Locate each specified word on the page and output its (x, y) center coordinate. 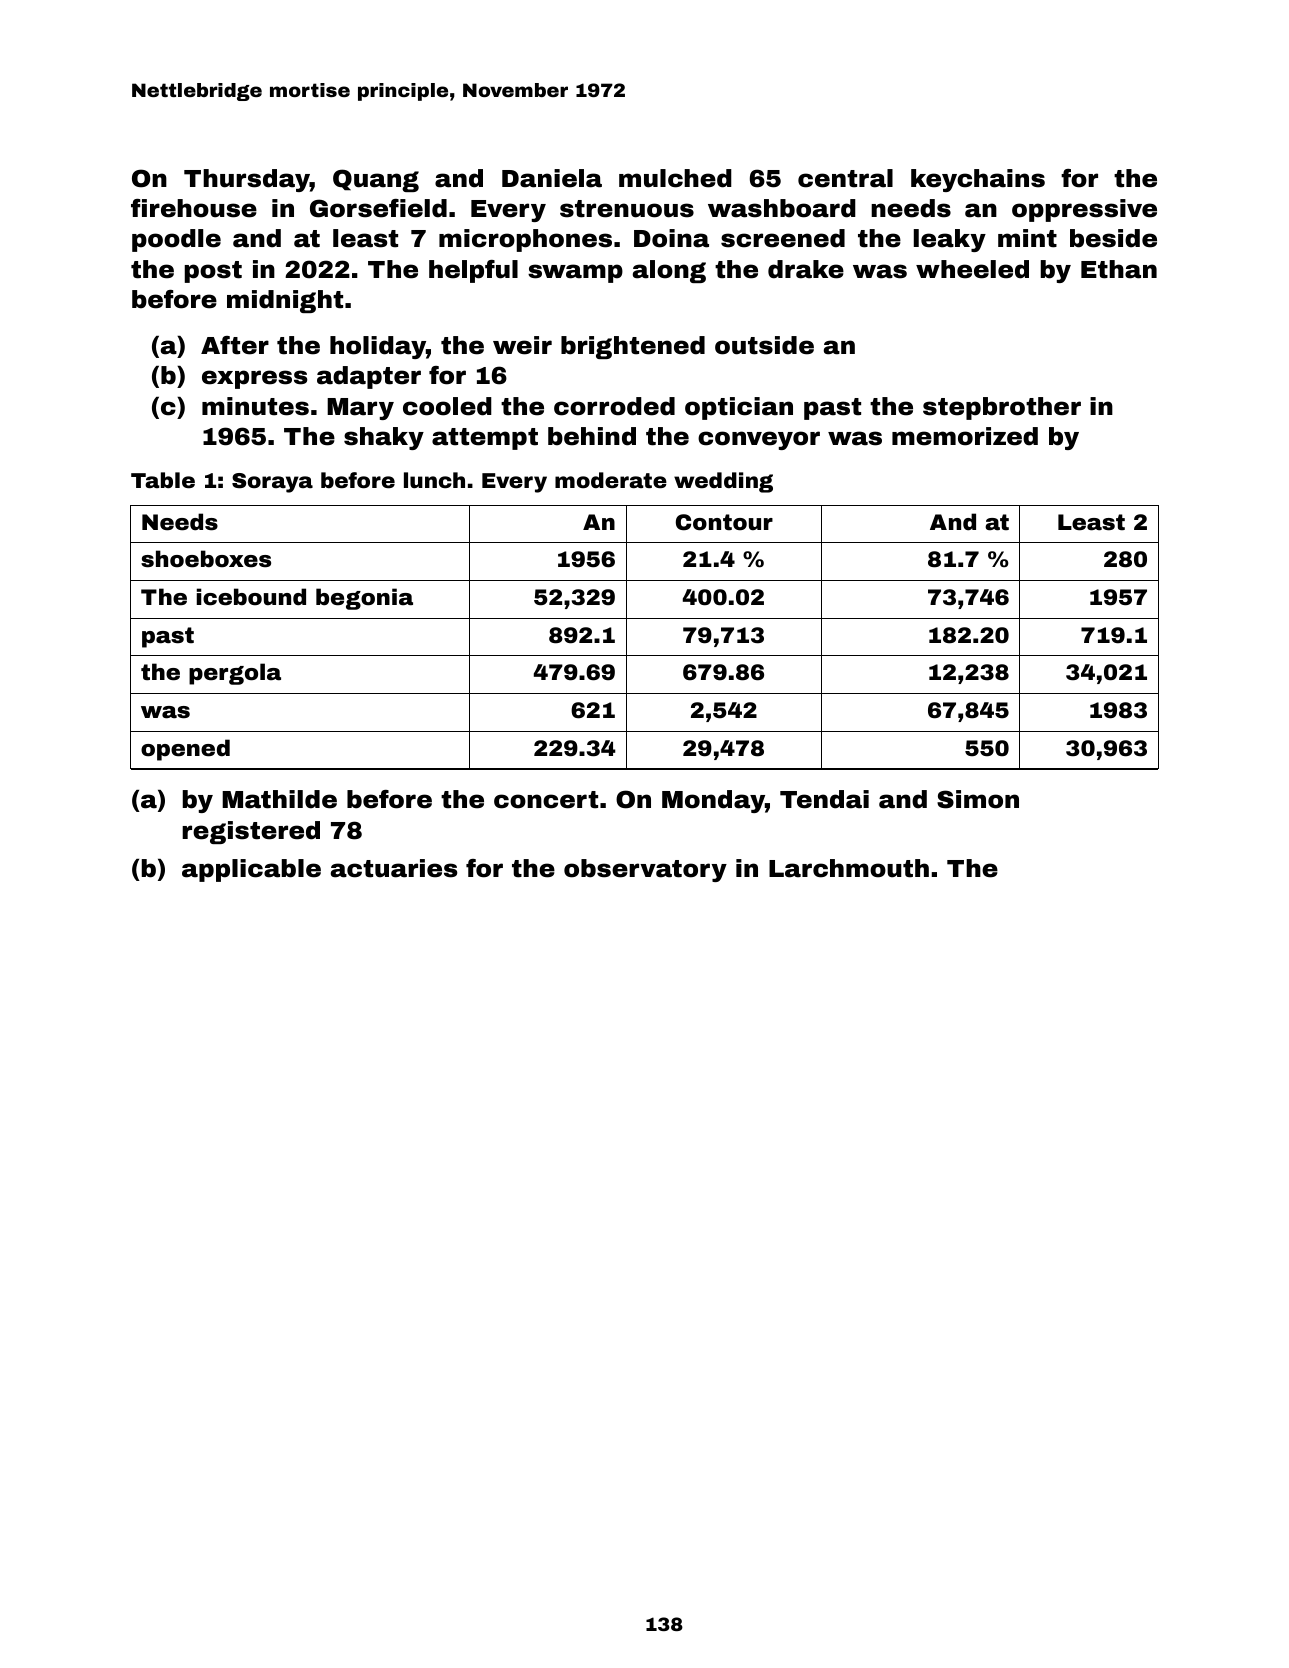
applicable (251, 870)
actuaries (394, 868)
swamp (575, 273)
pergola (235, 674)
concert (546, 800)
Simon (978, 799)
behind (592, 436)
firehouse (194, 208)
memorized (965, 436)
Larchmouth (849, 868)
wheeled (972, 269)
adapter (369, 377)
